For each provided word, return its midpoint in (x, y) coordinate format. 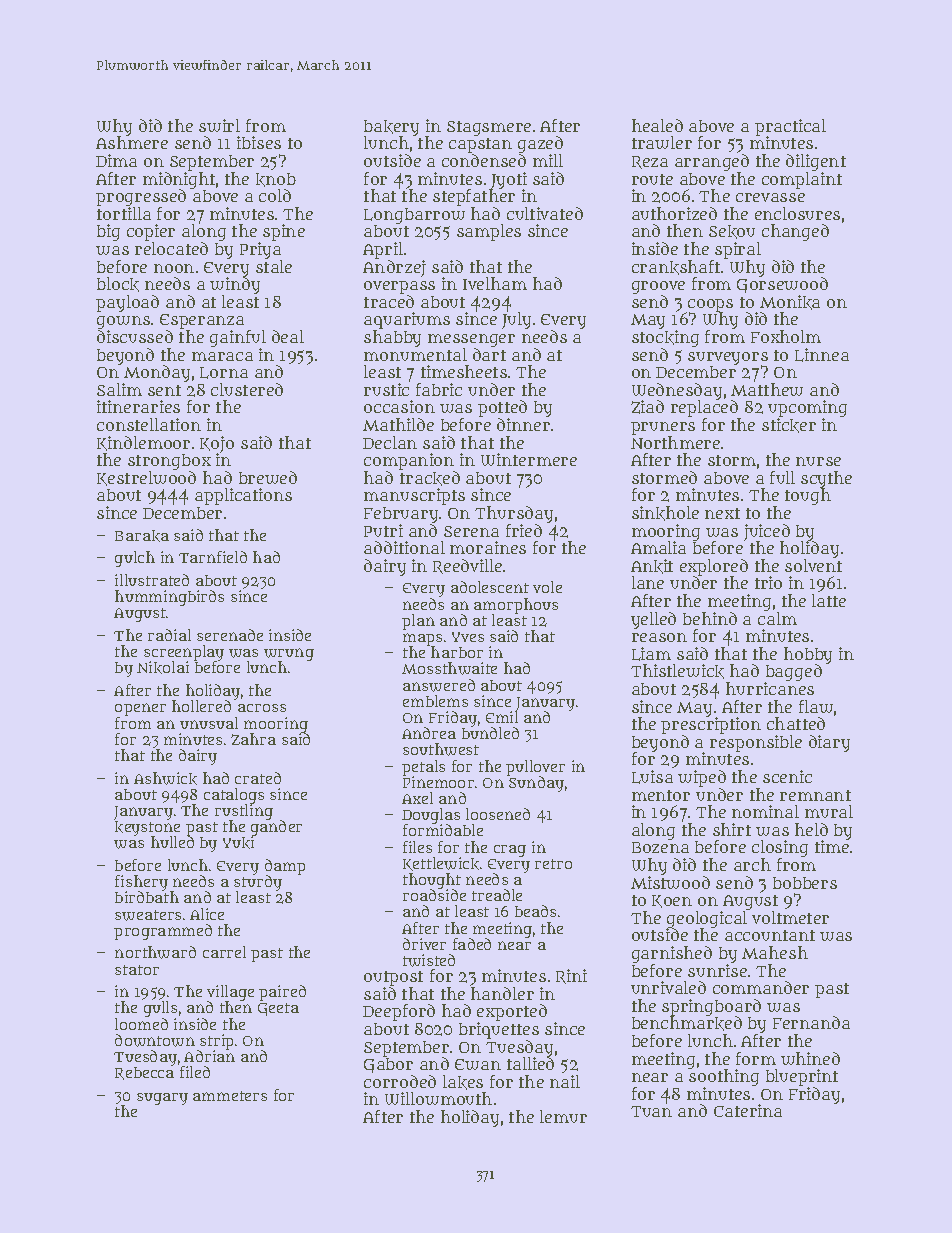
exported (512, 1012)
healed (657, 125)
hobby (808, 656)
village (230, 993)
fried (524, 530)
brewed (268, 477)
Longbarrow (414, 216)
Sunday (536, 784)
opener (140, 709)
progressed (141, 197)
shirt (732, 829)
